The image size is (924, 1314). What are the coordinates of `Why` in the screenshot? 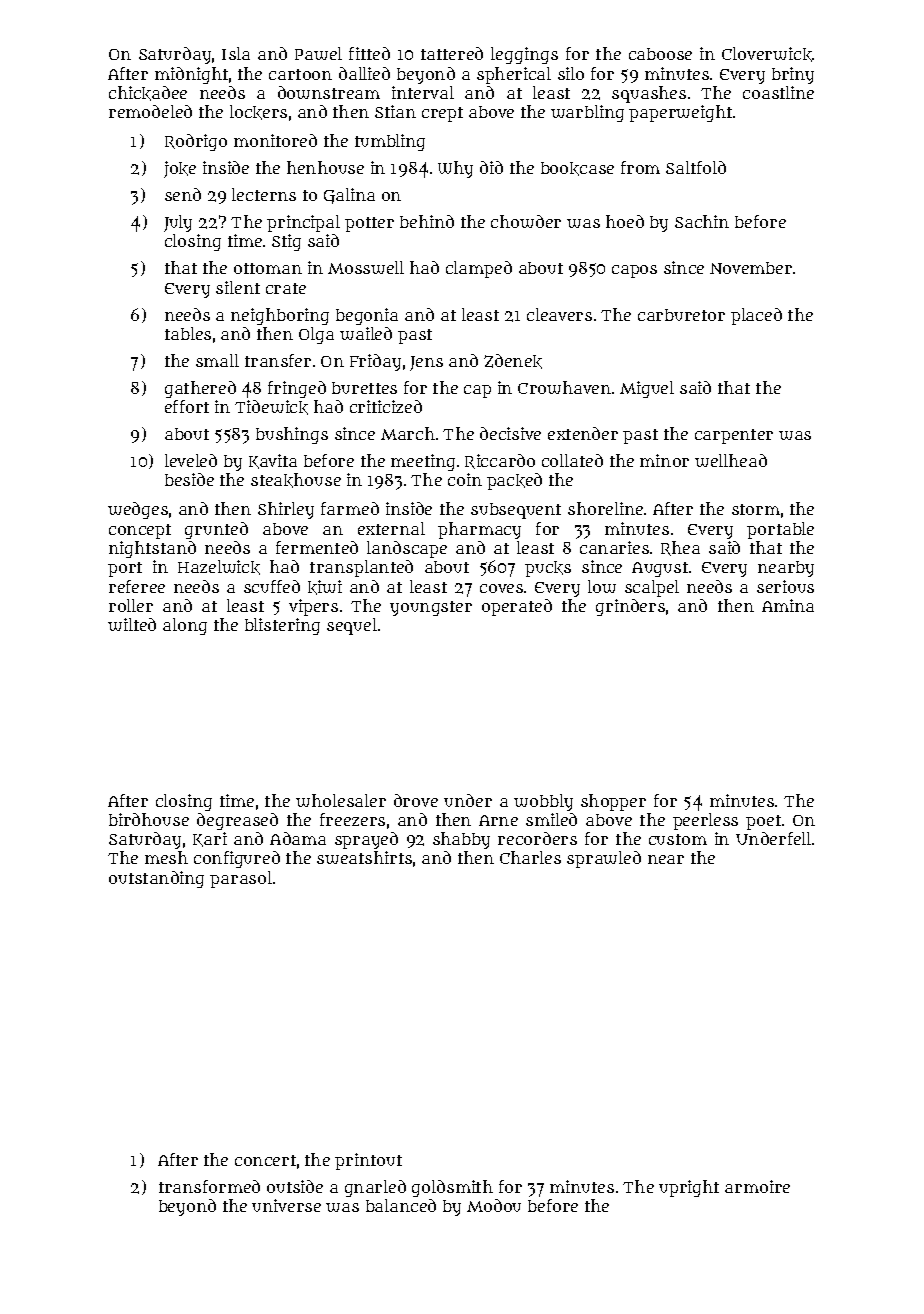 It's located at (455, 169).
